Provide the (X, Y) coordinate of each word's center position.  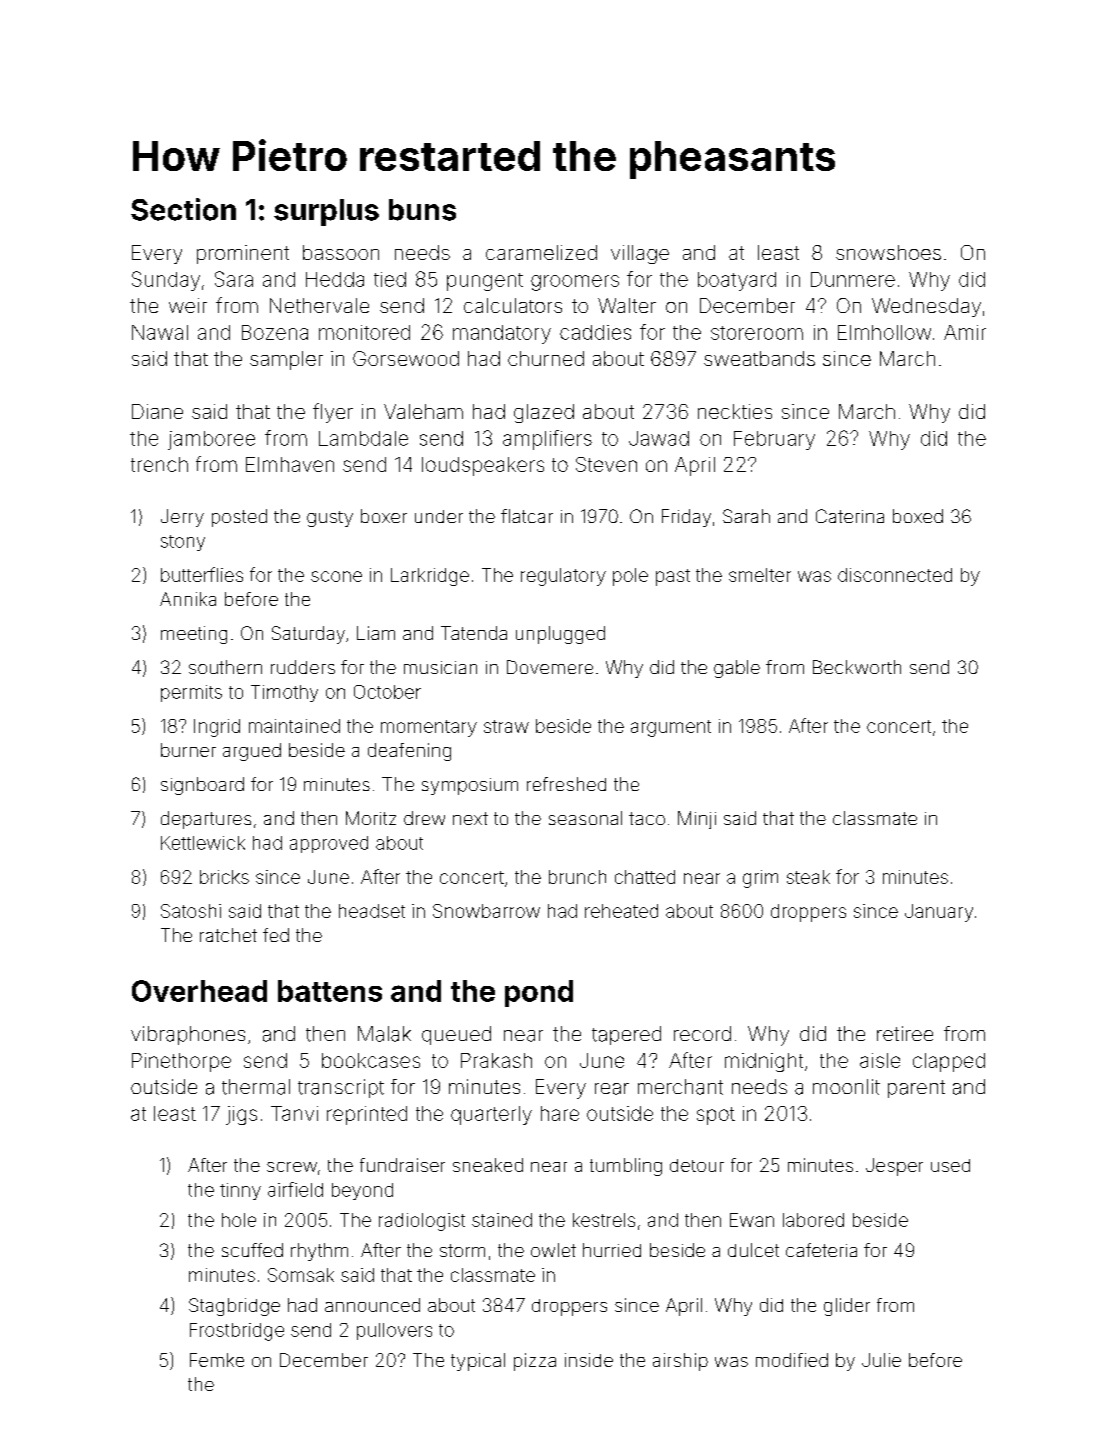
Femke (217, 1360)
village (640, 254)
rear (612, 1089)
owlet (553, 1250)
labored (813, 1220)
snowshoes (888, 252)
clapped (949, 1062)
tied (390, 279)
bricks (224, 877)
